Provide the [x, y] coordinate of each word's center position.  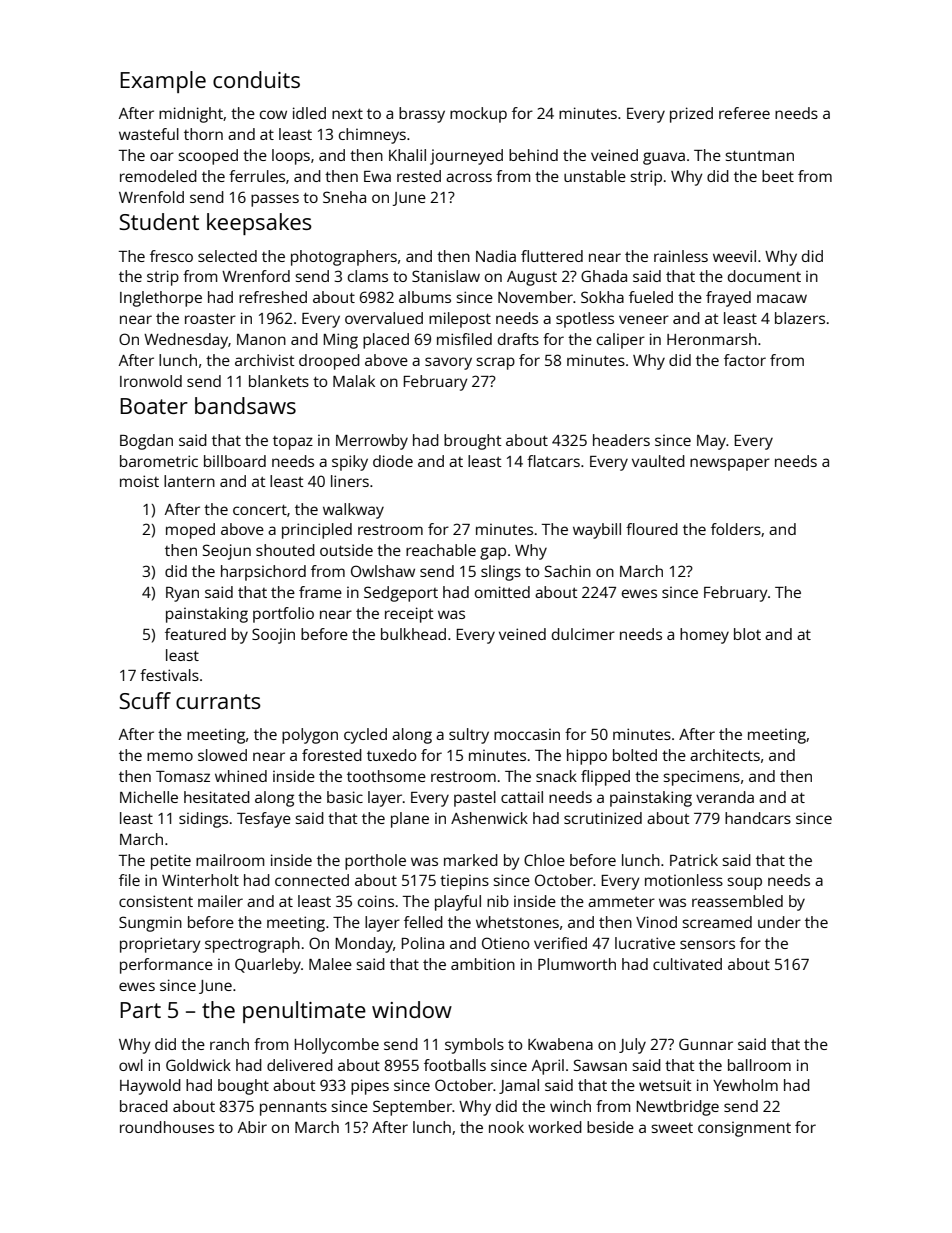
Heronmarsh [712, 339]
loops [291, 157]
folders [736, 529]
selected [227, 256]
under [779, 922]
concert [260, 510]
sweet [672, 1128]
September [412, 1108]
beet [778, 176]
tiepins [464, 882]
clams [368, 276]
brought [473, 442]
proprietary [160, 945]
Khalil [407, 155]
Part [140, 1010]
